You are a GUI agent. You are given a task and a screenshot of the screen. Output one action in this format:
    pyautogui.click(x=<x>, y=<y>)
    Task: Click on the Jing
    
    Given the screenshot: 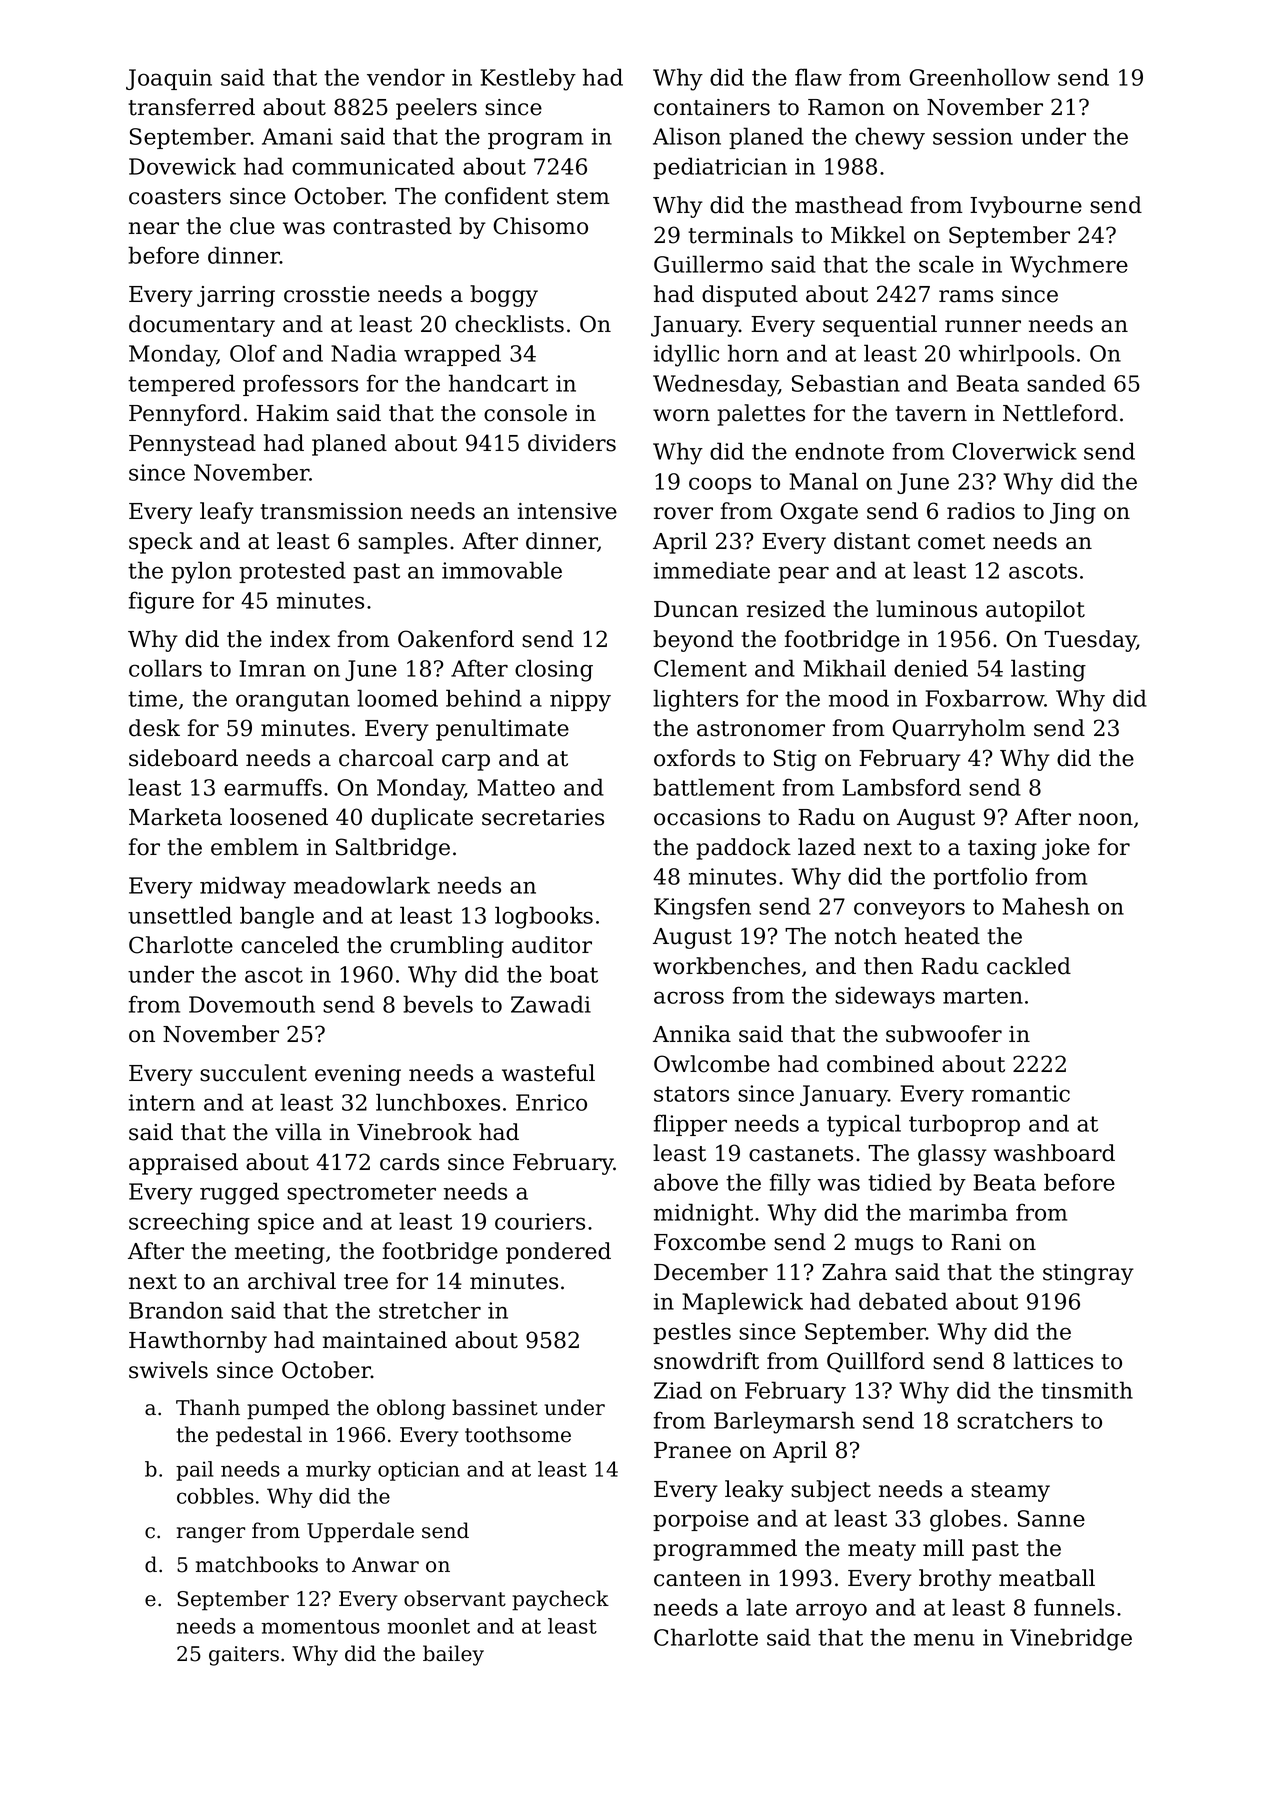 What is the action you would take?
    pyautogui.click(x=1073, y=513)
